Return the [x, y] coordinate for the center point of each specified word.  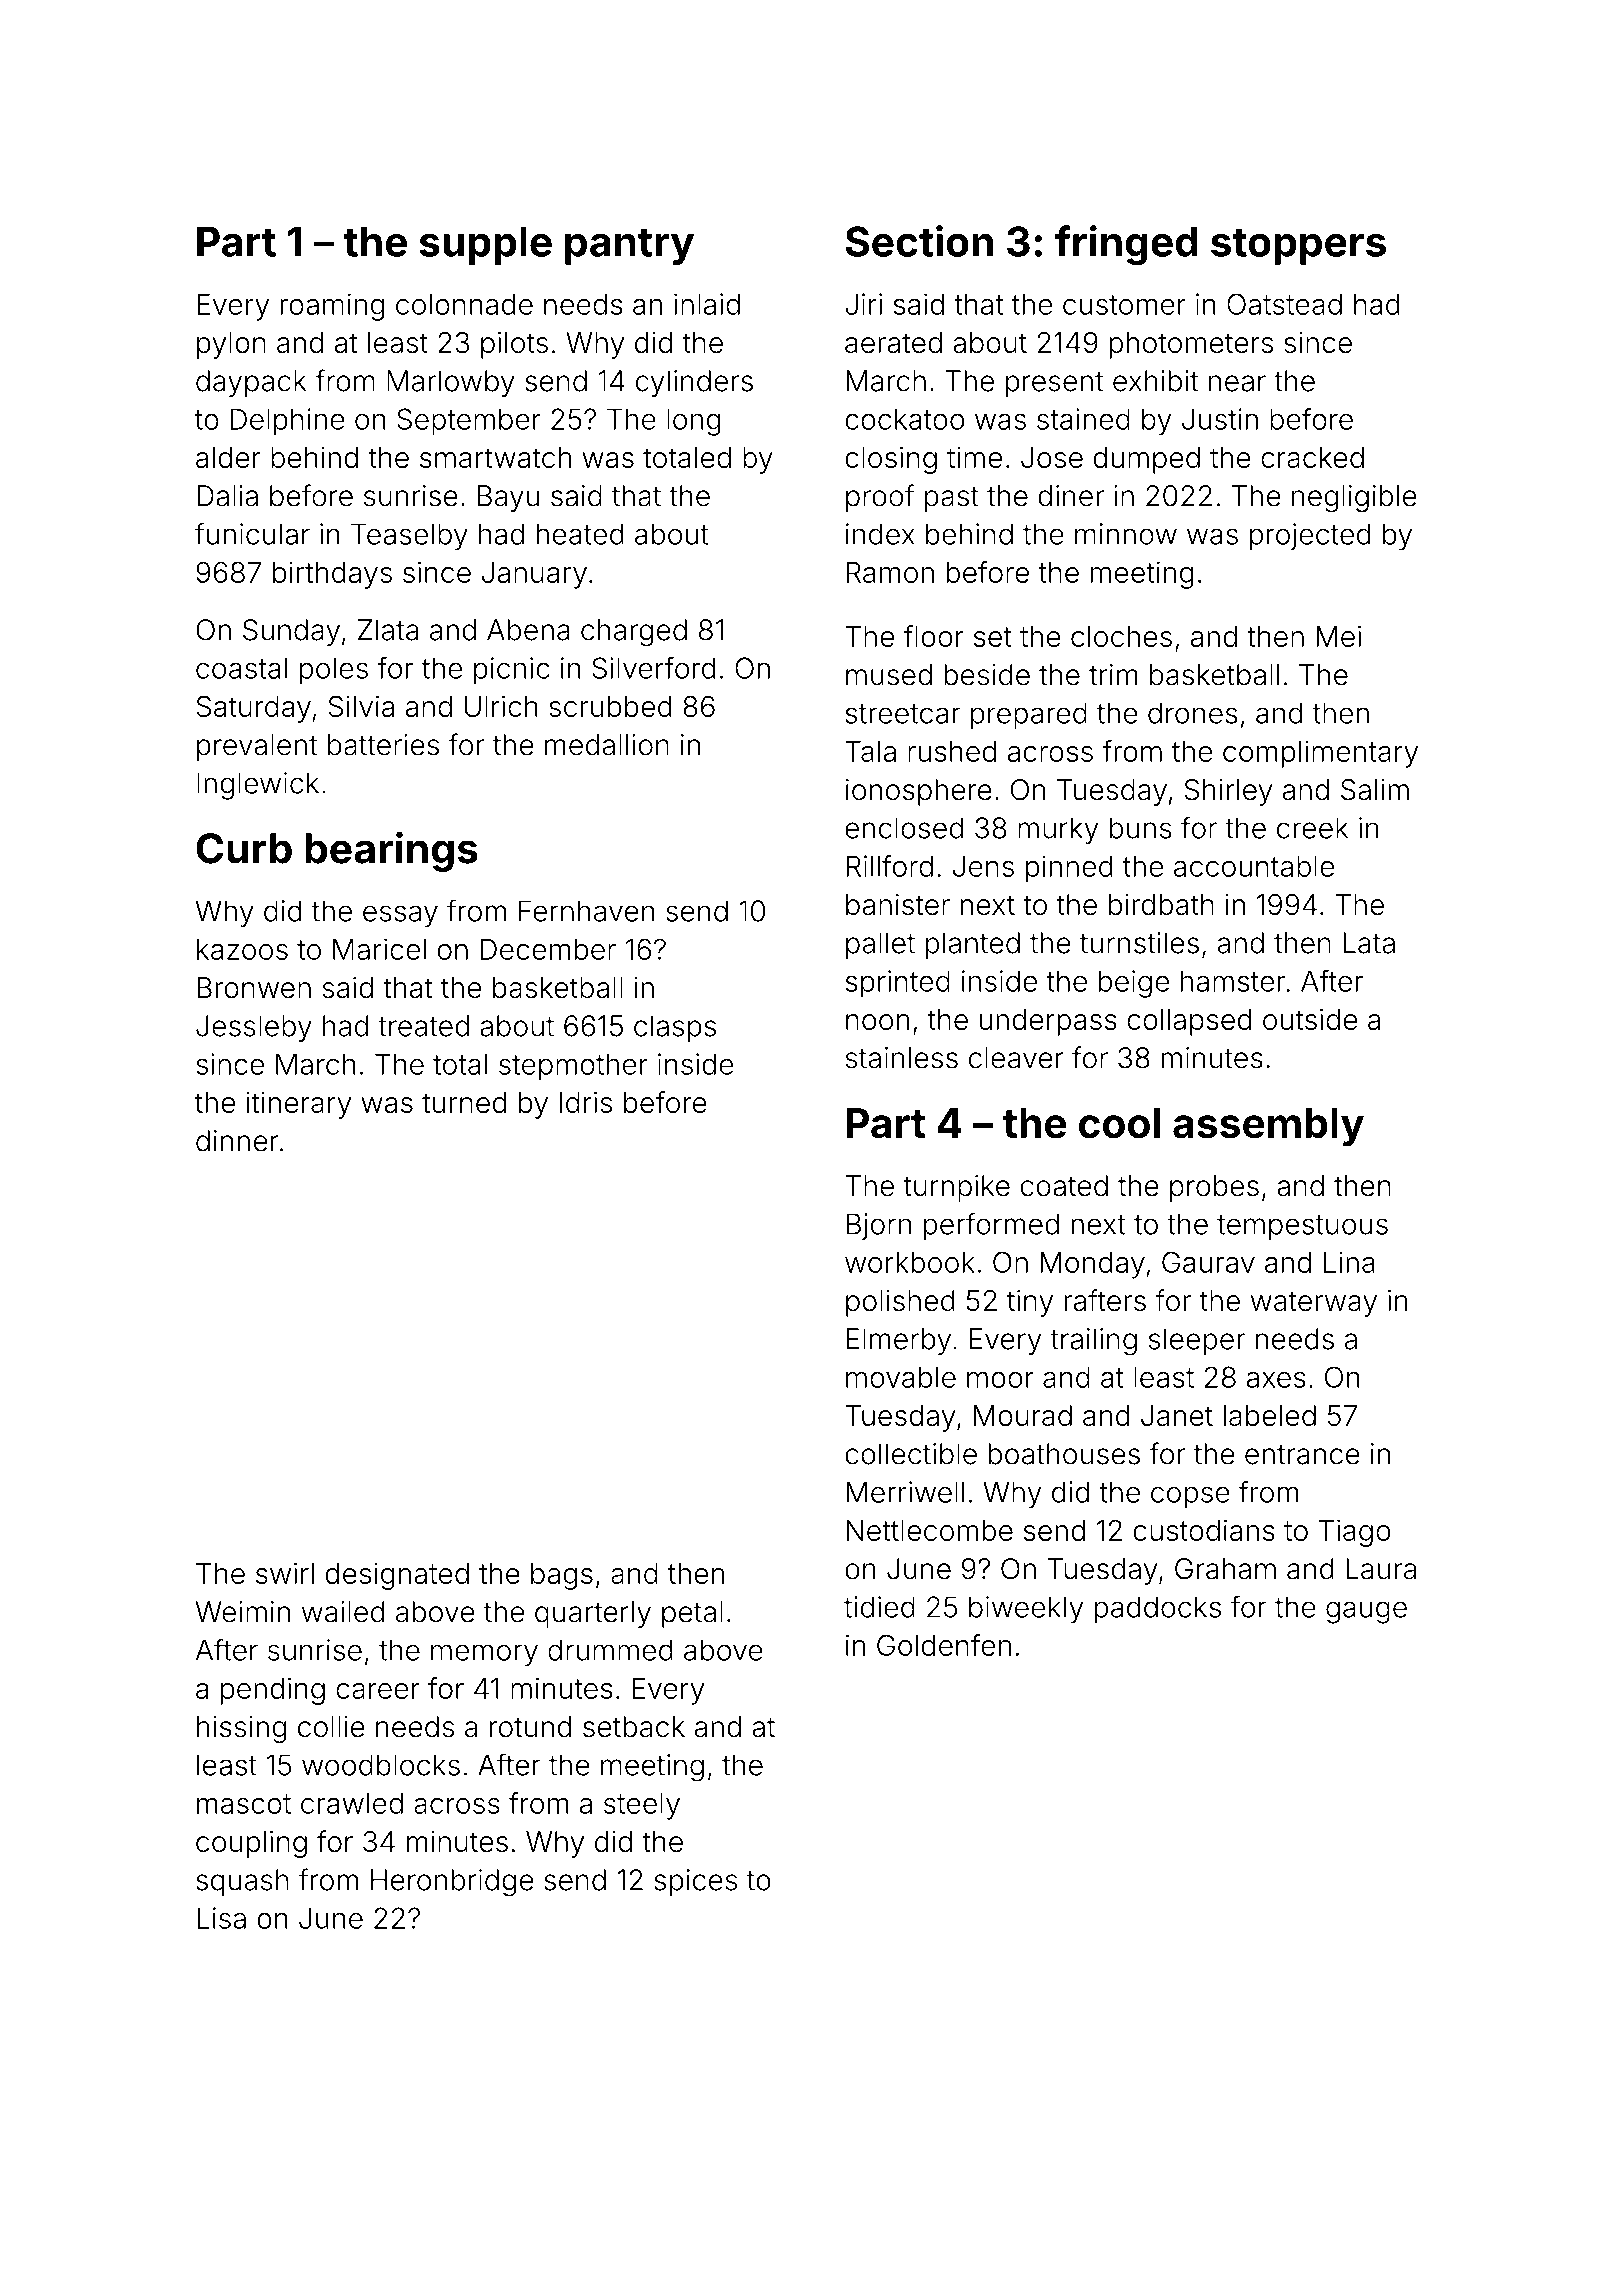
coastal [241, 668]
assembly [1268, 1127]
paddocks [1157, 1609]
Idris [586, 1102]
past [952, 499]
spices [696, 1882]
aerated [893, 343]
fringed [1126, 245]
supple [486, 245]
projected [1310, 537]
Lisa [221, 1918]
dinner [237, 1141]
